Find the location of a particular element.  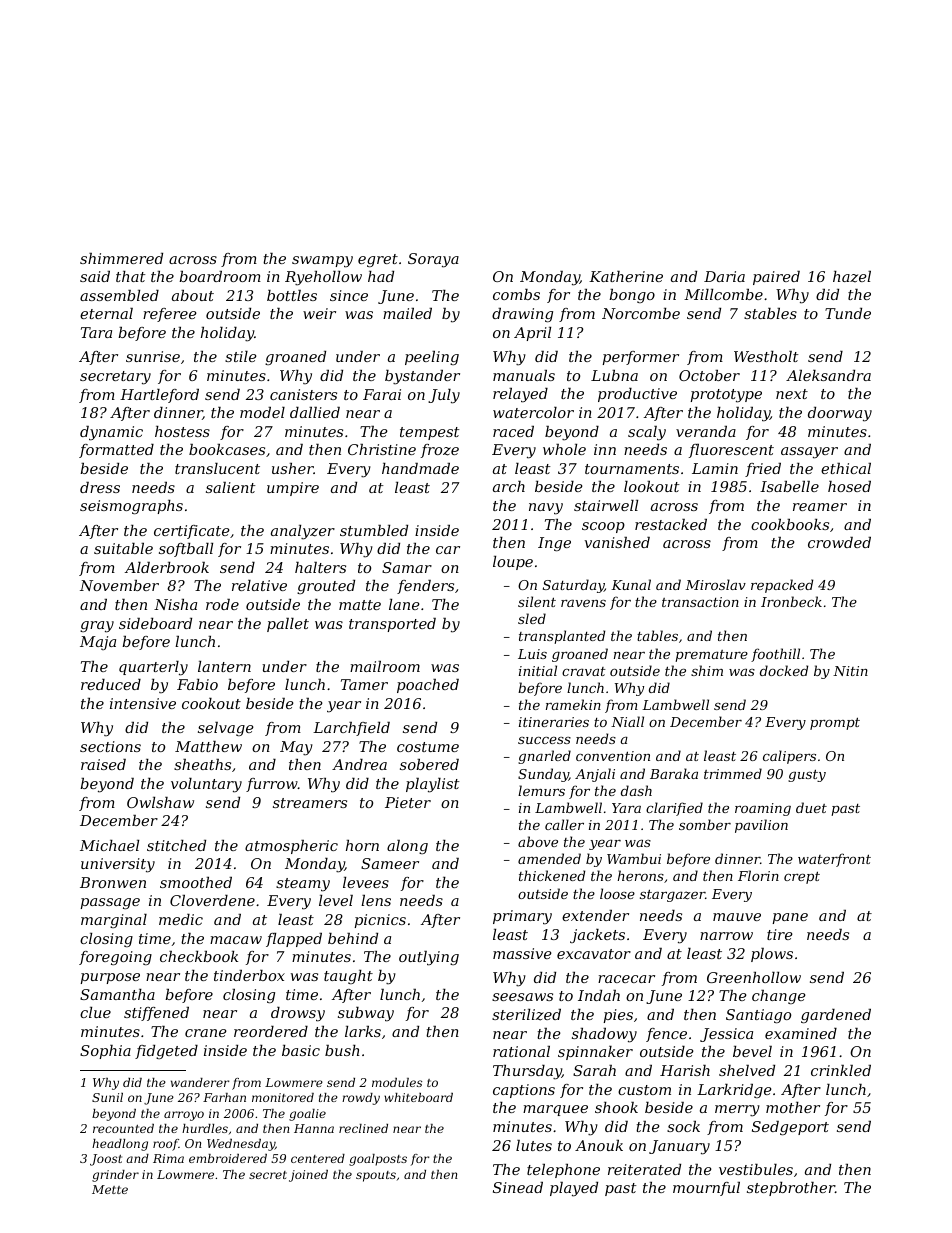

massive is located at coordinates (522, 953).
